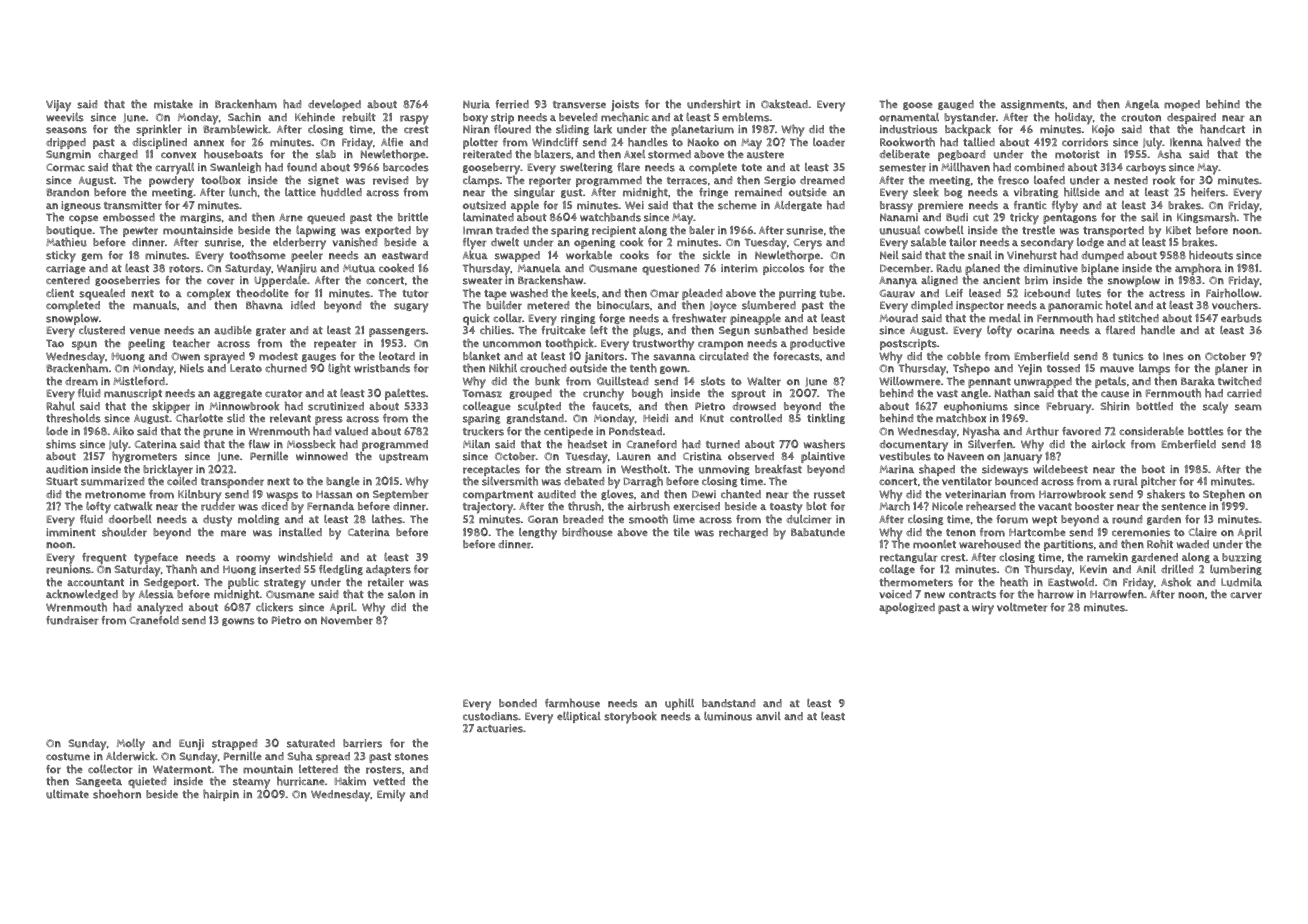  Describe the element at coordinates (768, 716) in the document. I see `anvil` at that location.
